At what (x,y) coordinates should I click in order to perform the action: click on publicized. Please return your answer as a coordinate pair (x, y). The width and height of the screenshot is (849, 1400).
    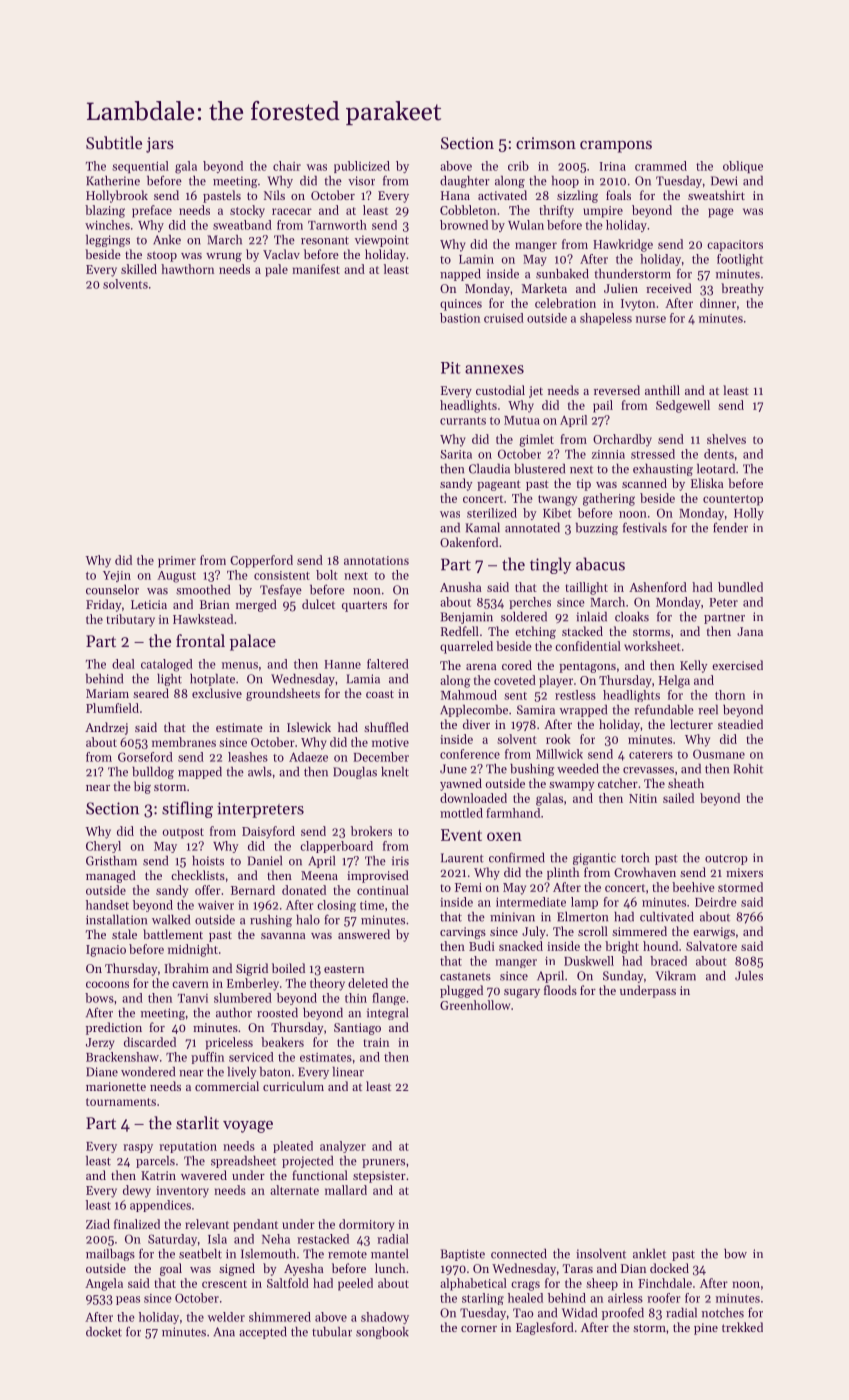
    Looking at the image, I should click on (362, 167).
